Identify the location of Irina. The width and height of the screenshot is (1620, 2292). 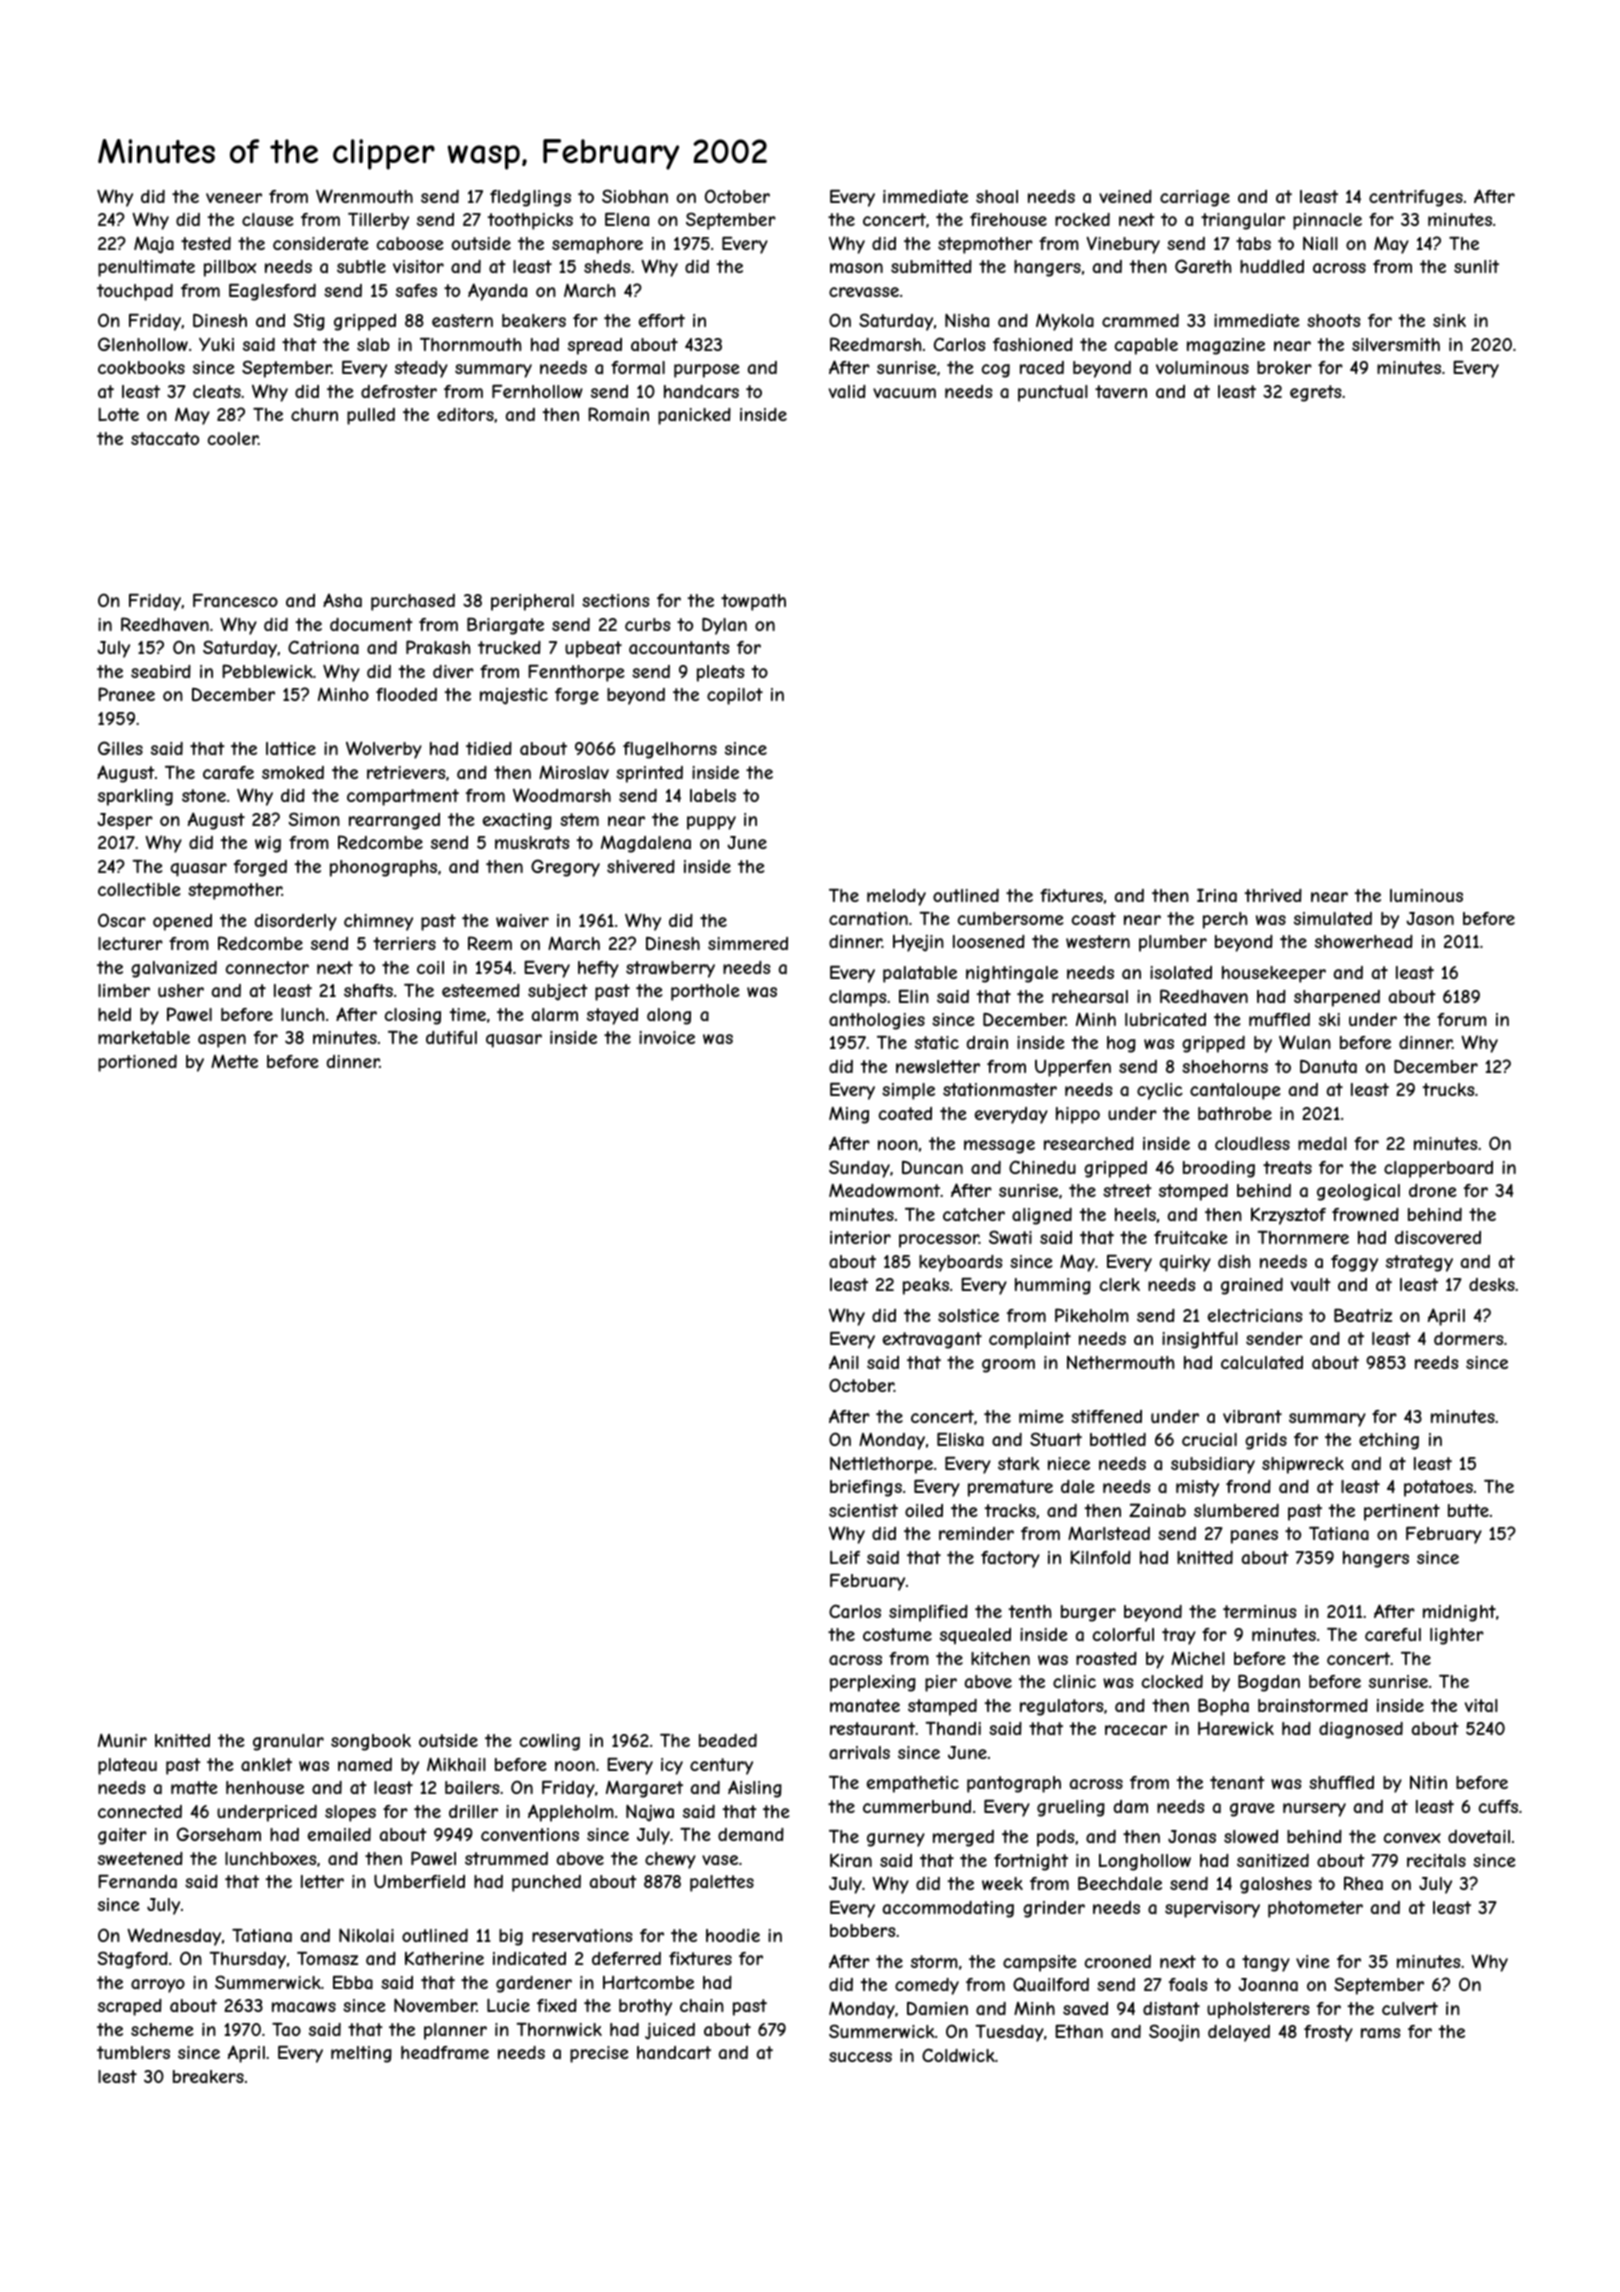
(1217, 895).
